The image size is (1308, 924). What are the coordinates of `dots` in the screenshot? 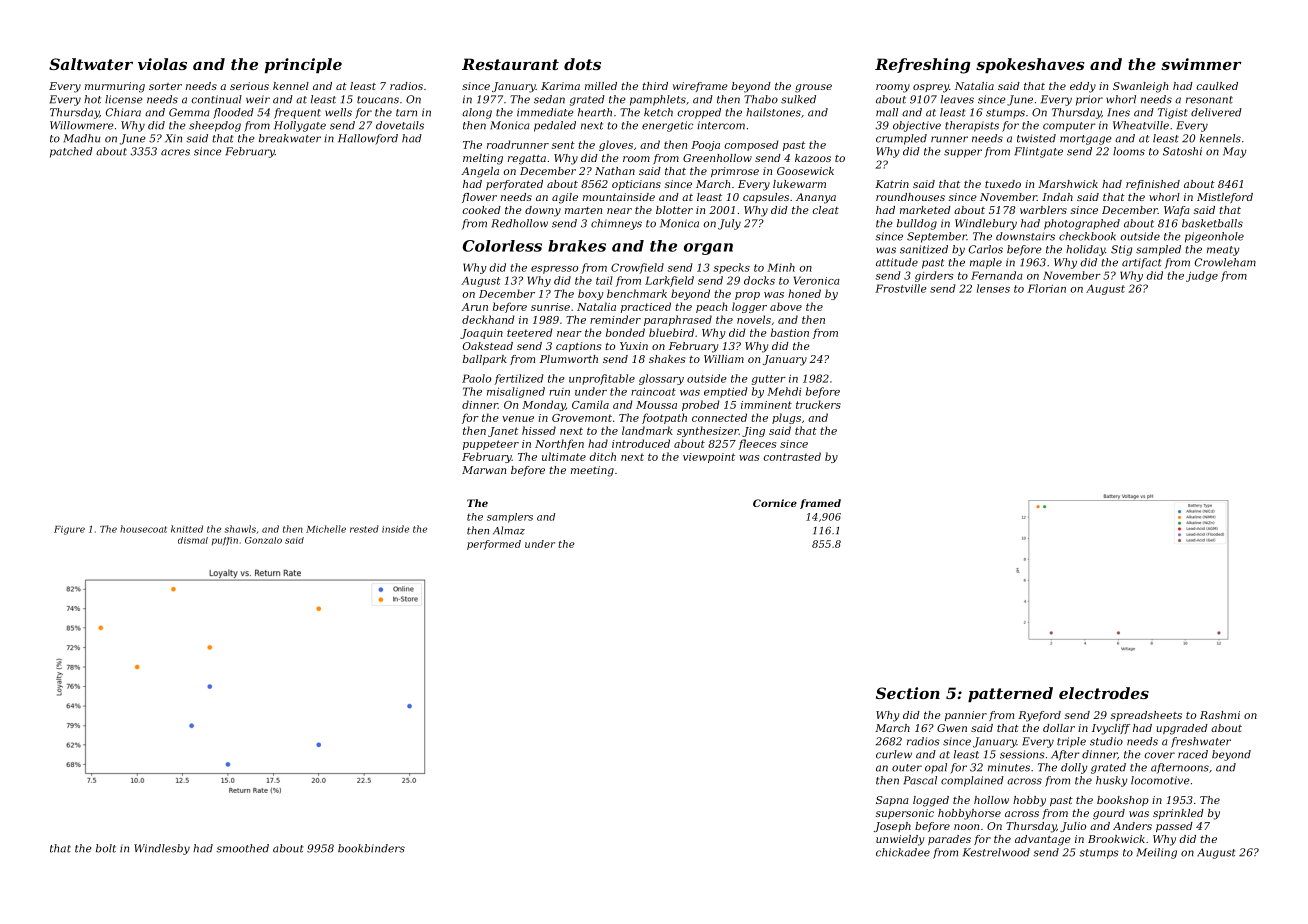 It's located at (582, 64).
